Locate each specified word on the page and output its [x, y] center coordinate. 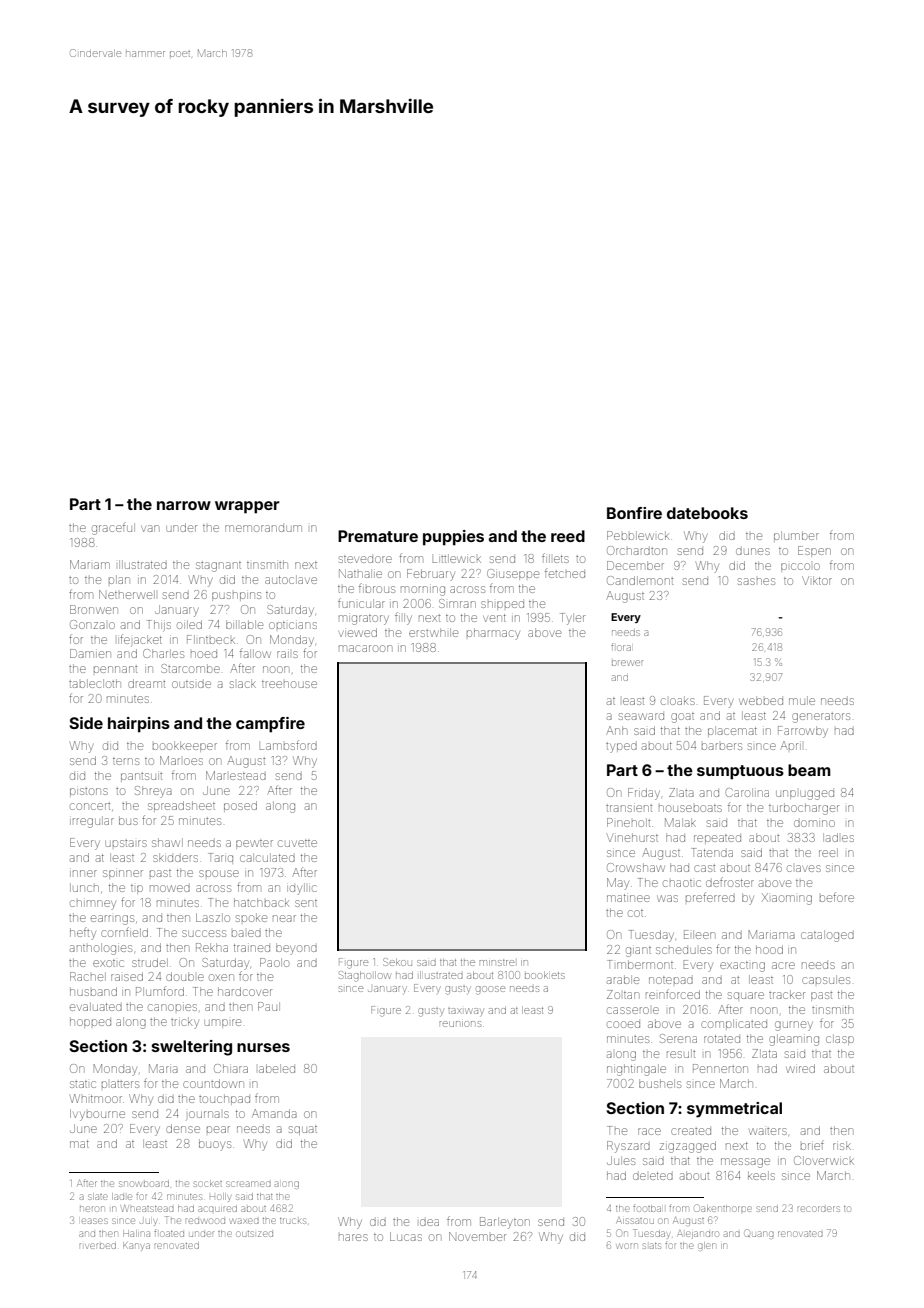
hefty [83, 934]
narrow [184, 505]
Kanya [136, 1247]
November [477, 1236]
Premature [378, 536]
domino [814, 823]
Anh [617, 730]
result [681, 1053]
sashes [756, 581]
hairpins [139, 725]
